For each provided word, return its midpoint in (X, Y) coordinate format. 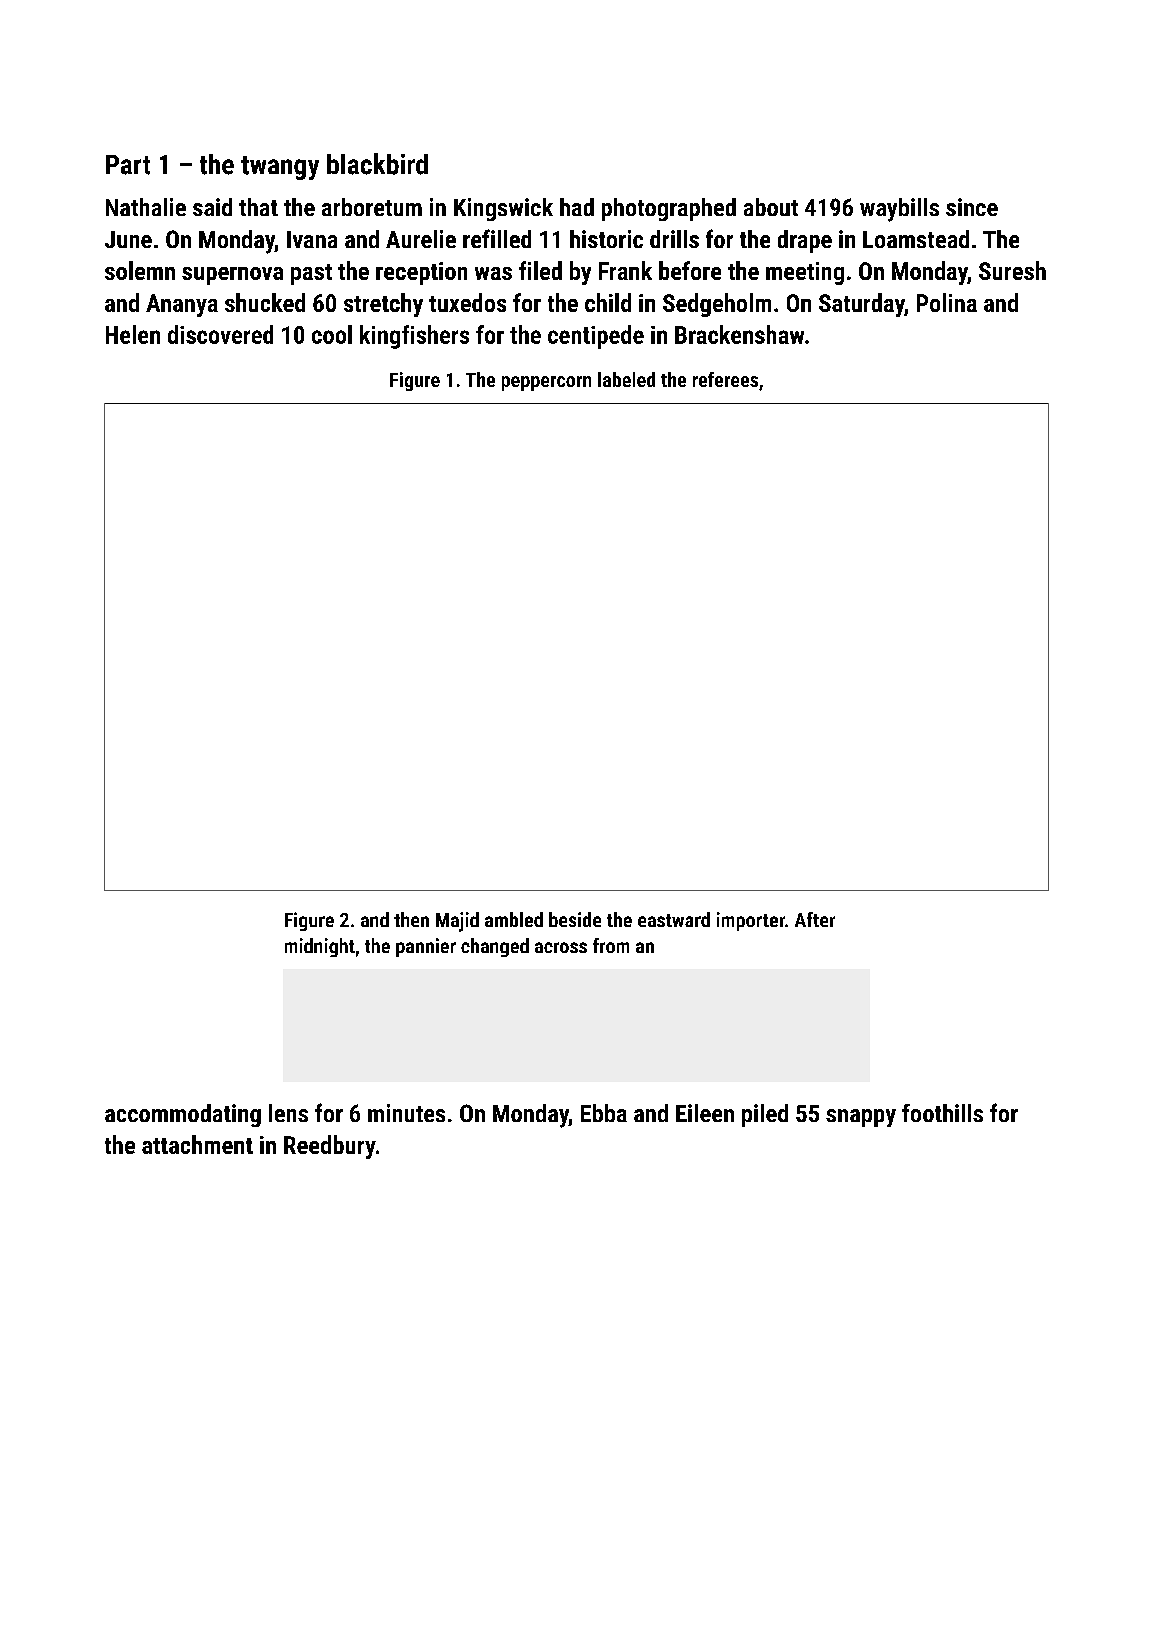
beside (575, 919)
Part (128, 165)
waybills (899, 210)
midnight (320, 947)
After (815, 919)
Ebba (604, 1113)
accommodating (183, 1115)
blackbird (377, 164)
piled (765, 1115)
